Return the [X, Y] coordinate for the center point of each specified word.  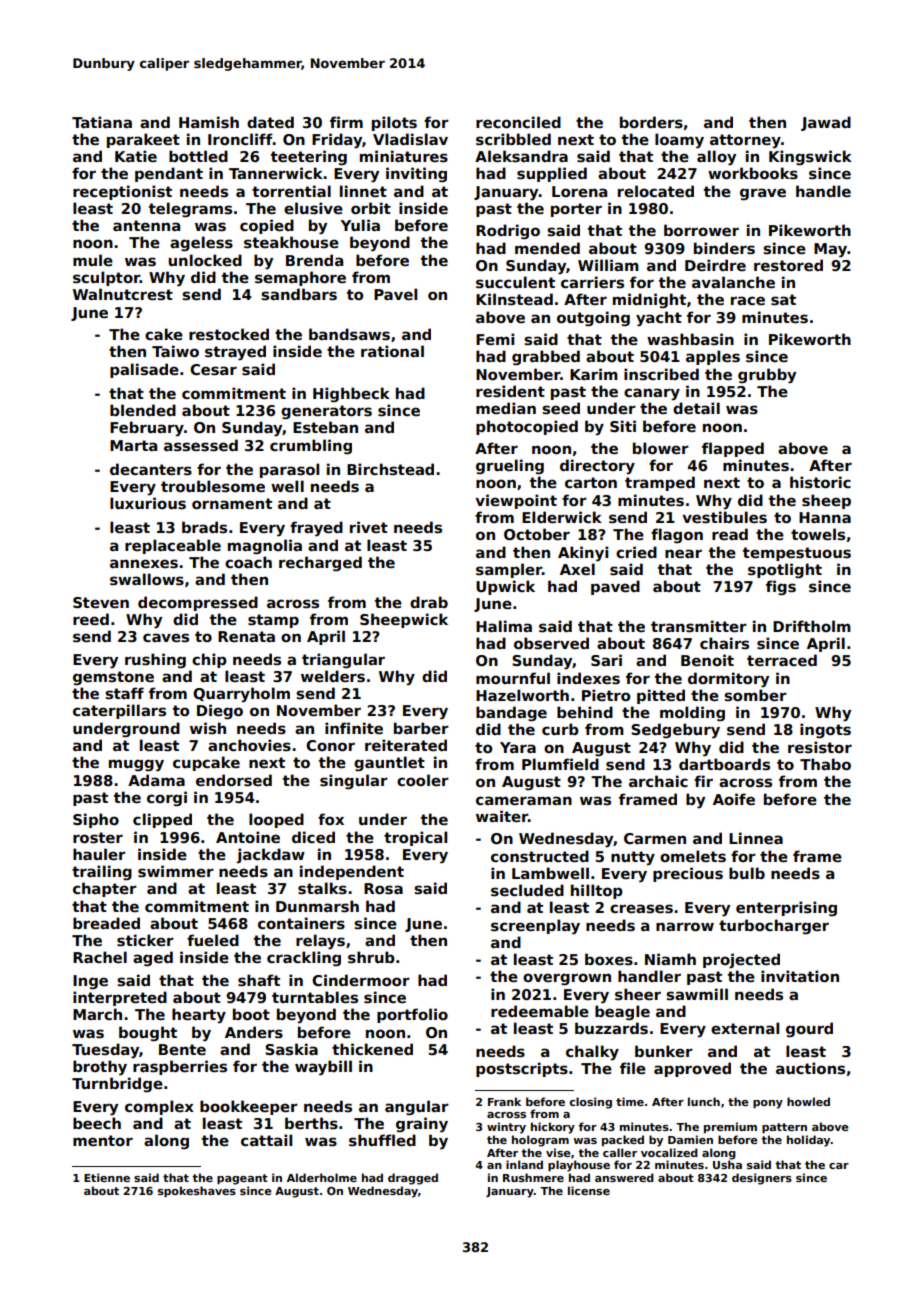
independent [352, 872]
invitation [800, 976]
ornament [232, 503]
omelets [693, 856]
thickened [372, 1049]
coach [248, 562]
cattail [266, 1140]
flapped [733, 449]
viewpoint [516, 501]
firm [346, 122]
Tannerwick [276, 173]
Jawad [826, 123]
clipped [162, 820]
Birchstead [390, 469]
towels [818, 534]
